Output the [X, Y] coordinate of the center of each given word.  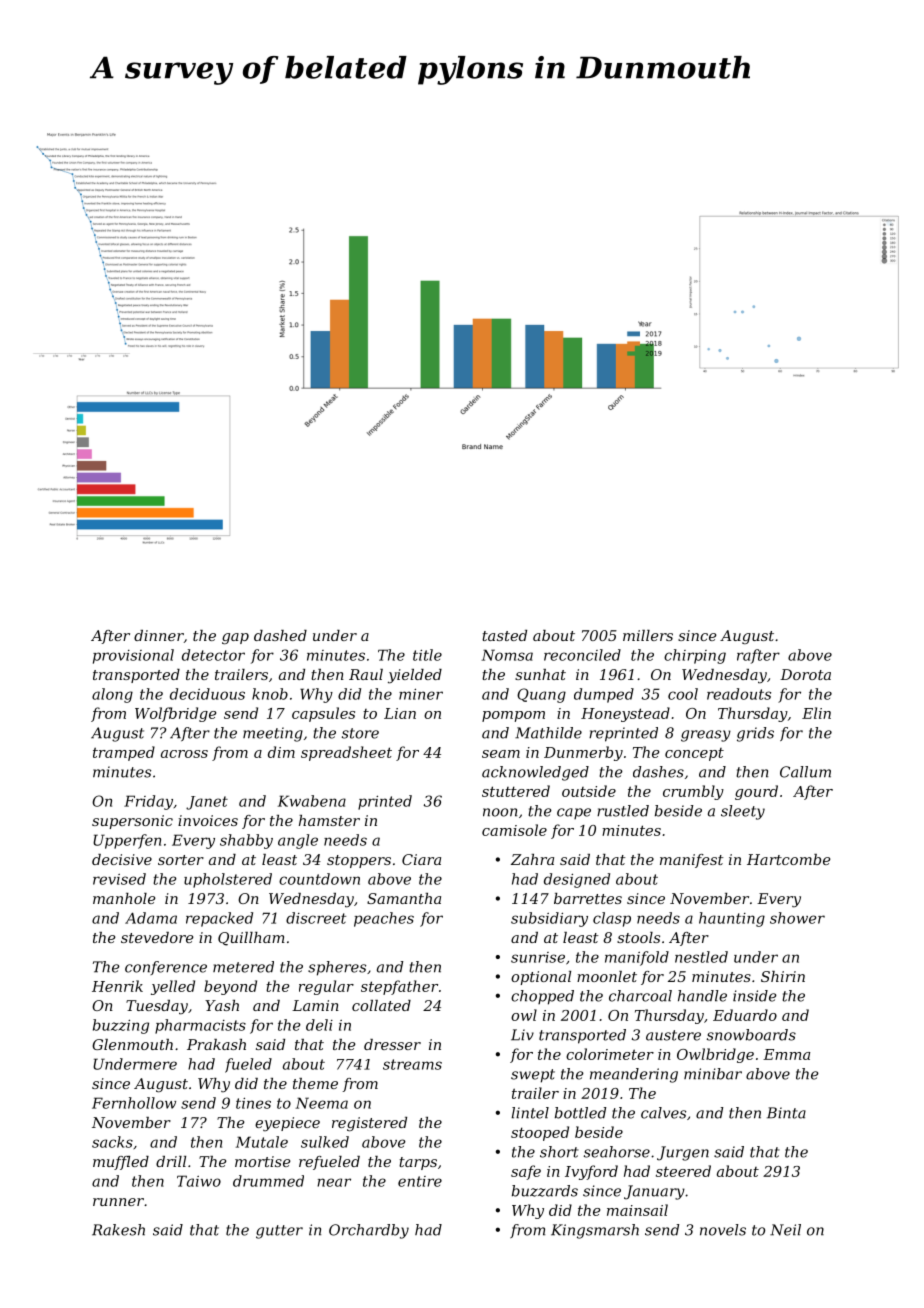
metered [243, 967]
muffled [121, 1163]
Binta [786, 1113]
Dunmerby [583, 753]
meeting [273, 734]
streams [412, 1064]
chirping [695, 656]
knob [270, 694]
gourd [756, 792]
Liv [522, 1035]
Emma [786, 1054]
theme [315, 1083]
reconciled [582, 655]
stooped [540, 1133]
